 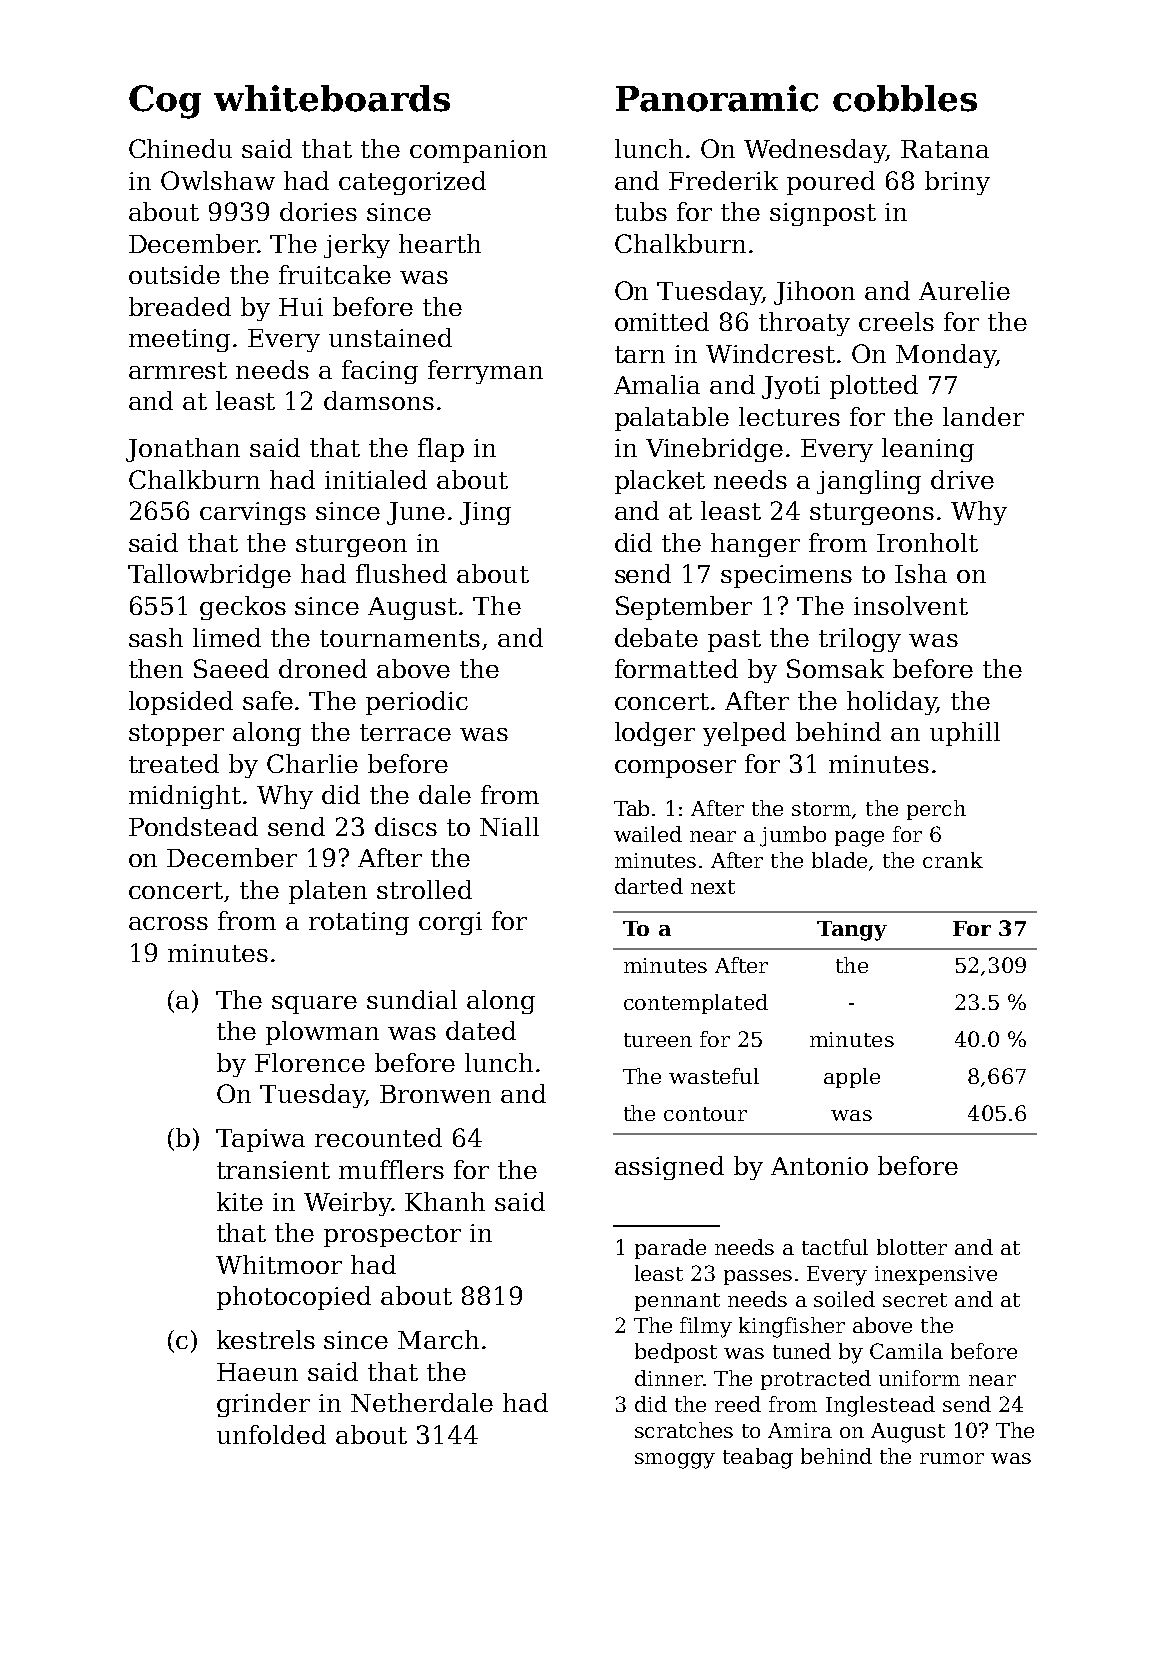 I want to click on lander, so click(x=983, y=416).
